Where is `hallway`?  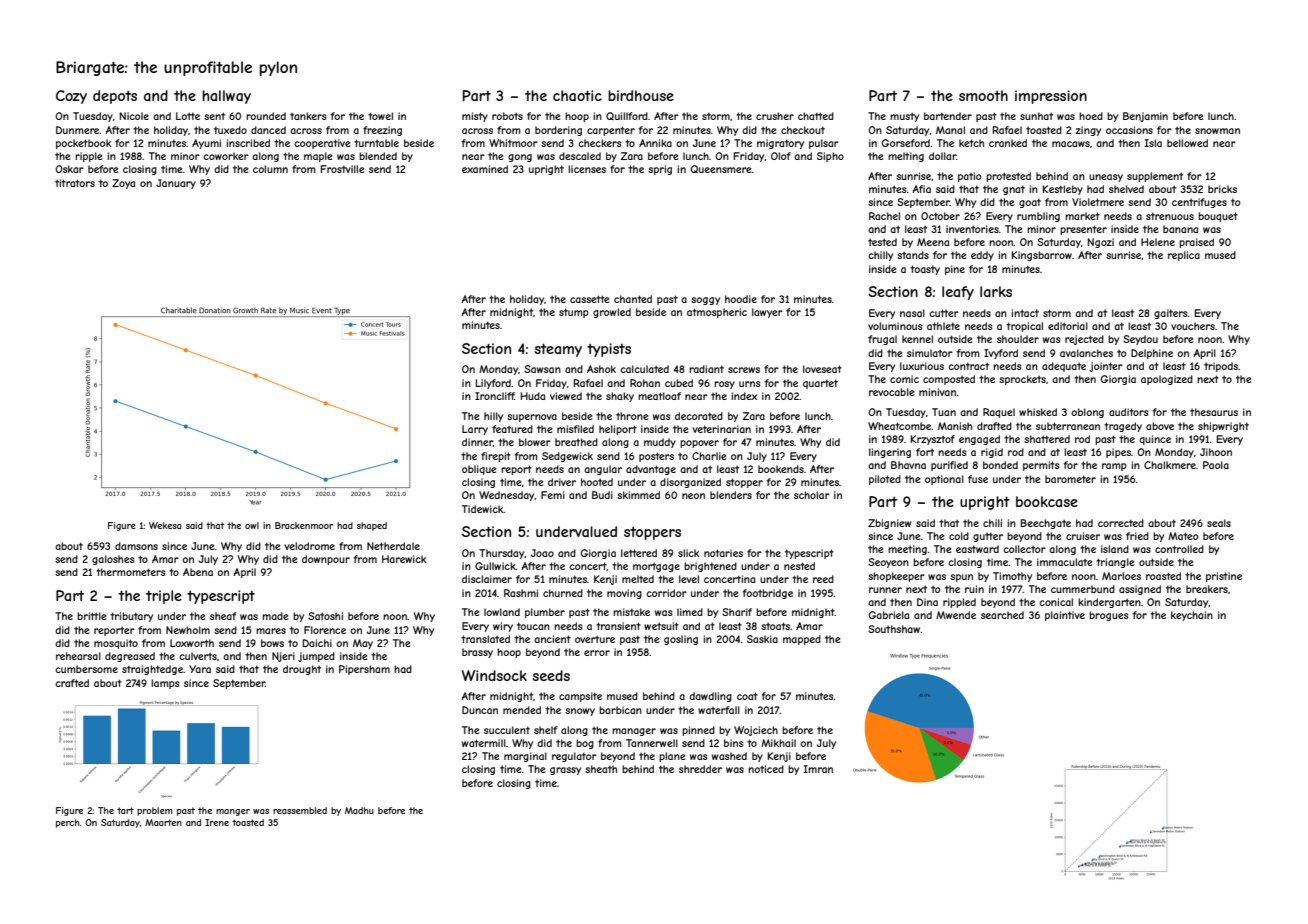 hallway is located at coordinates (226, 97).
